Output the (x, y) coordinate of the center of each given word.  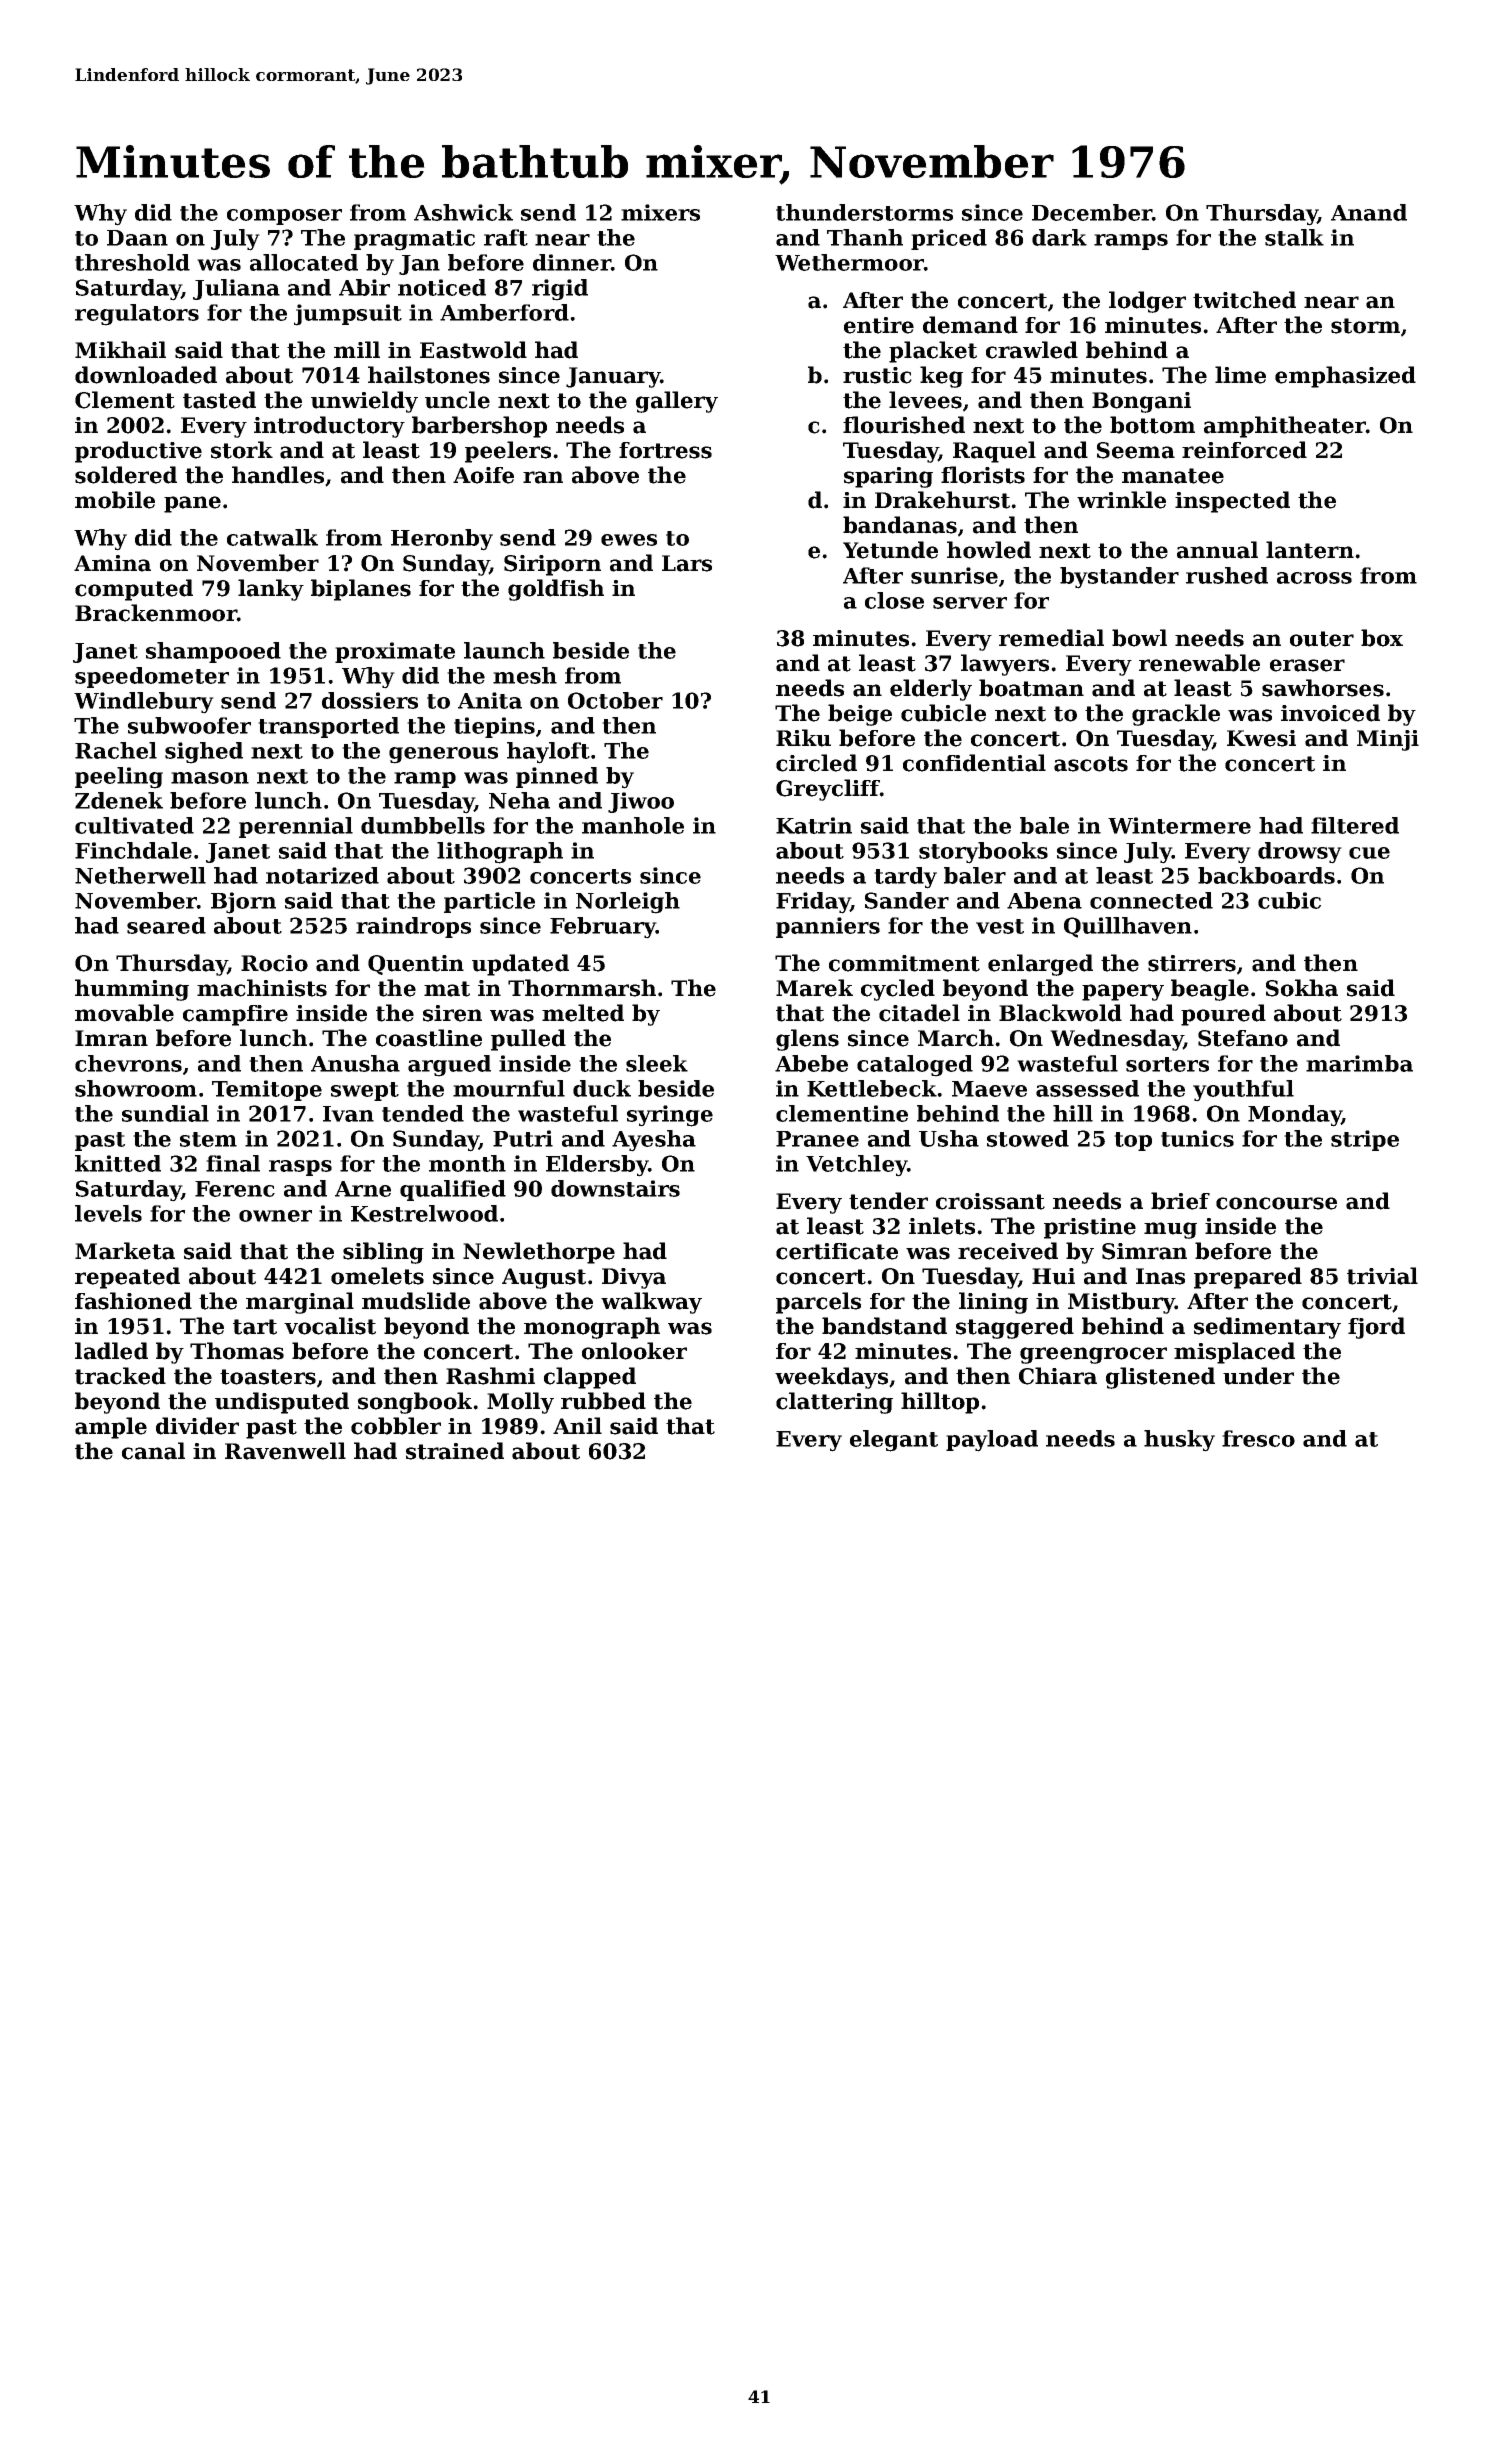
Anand (1369, 212)
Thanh (865, 237)
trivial (1382, 1276)
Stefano (1243, 1038)
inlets (942, 1226)
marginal (300, 1303)
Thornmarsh (582, 988)
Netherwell (140, 875)
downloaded (146, 375)
